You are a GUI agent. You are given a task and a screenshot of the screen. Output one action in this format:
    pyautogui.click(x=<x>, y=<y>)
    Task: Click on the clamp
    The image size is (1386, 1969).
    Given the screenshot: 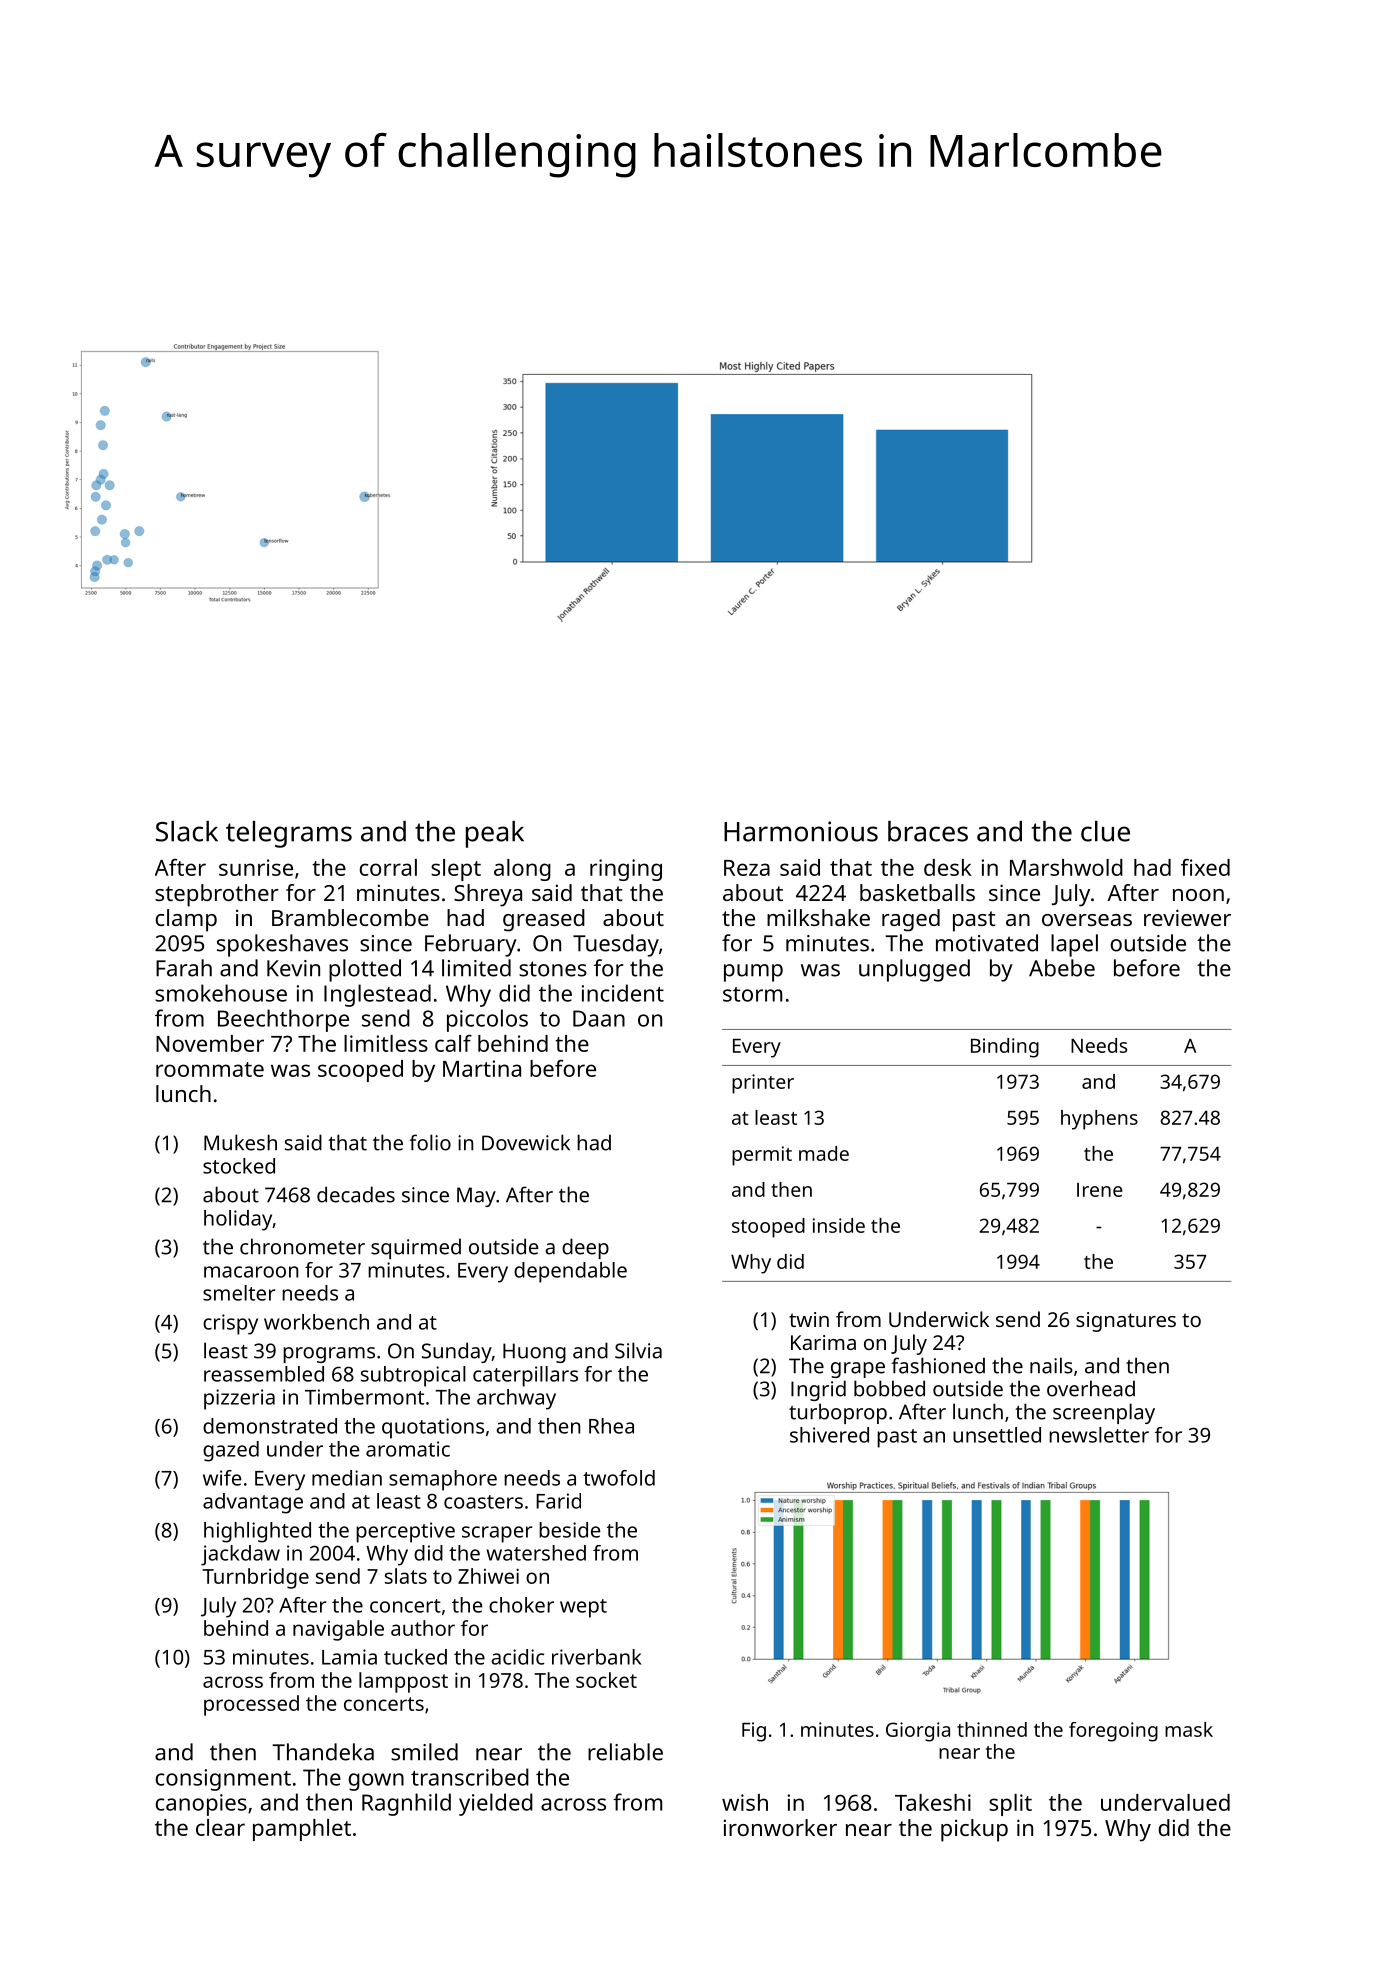 What is the action you would take?
    pyautogui.click(x=186, y=920)
